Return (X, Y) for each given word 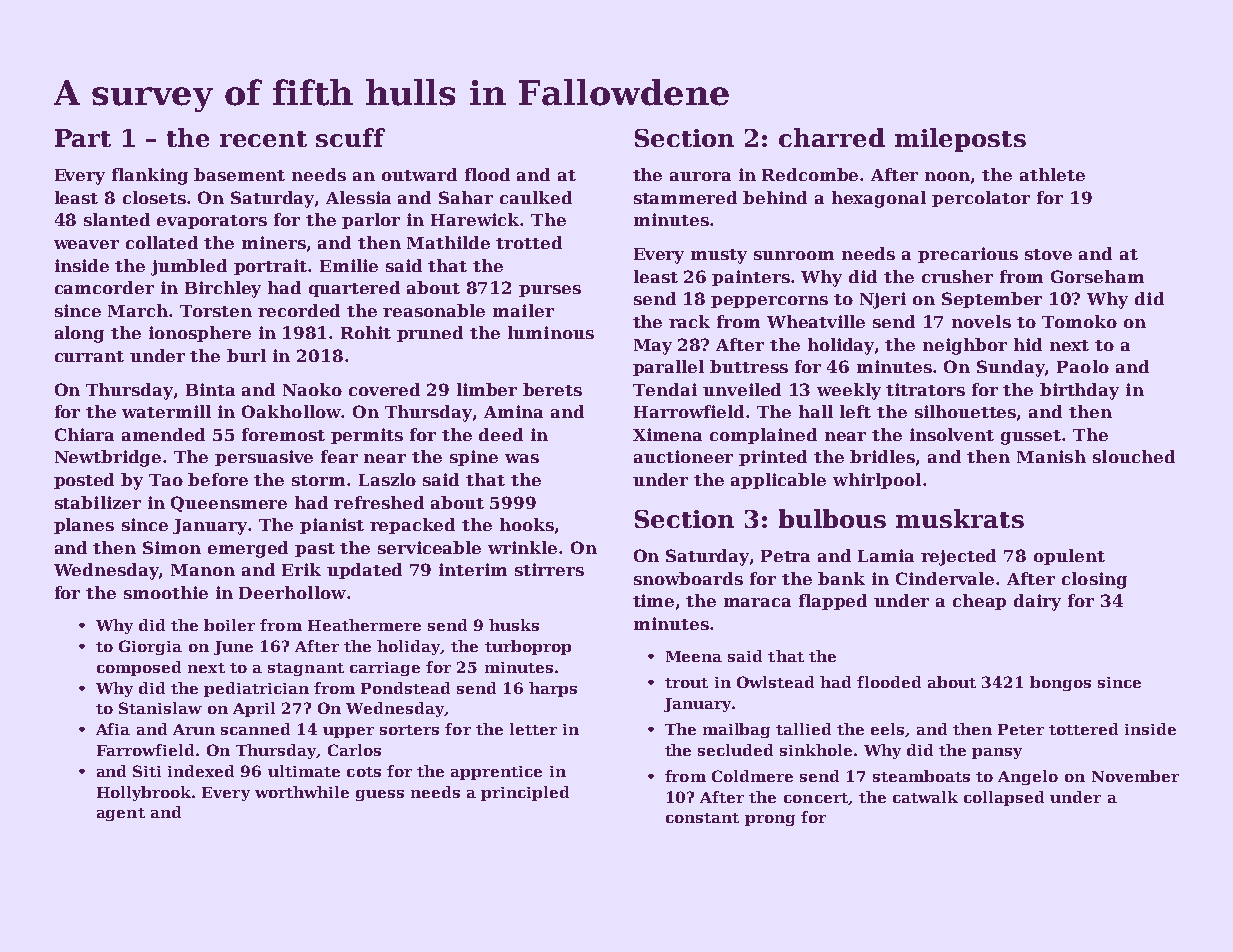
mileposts (960, 140)
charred (832, 137)
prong (770, 820)
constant (702, 818)
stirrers (549, 569)
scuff (350, 137)
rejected (958, 557)
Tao (166, 480)
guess (380, 795)
